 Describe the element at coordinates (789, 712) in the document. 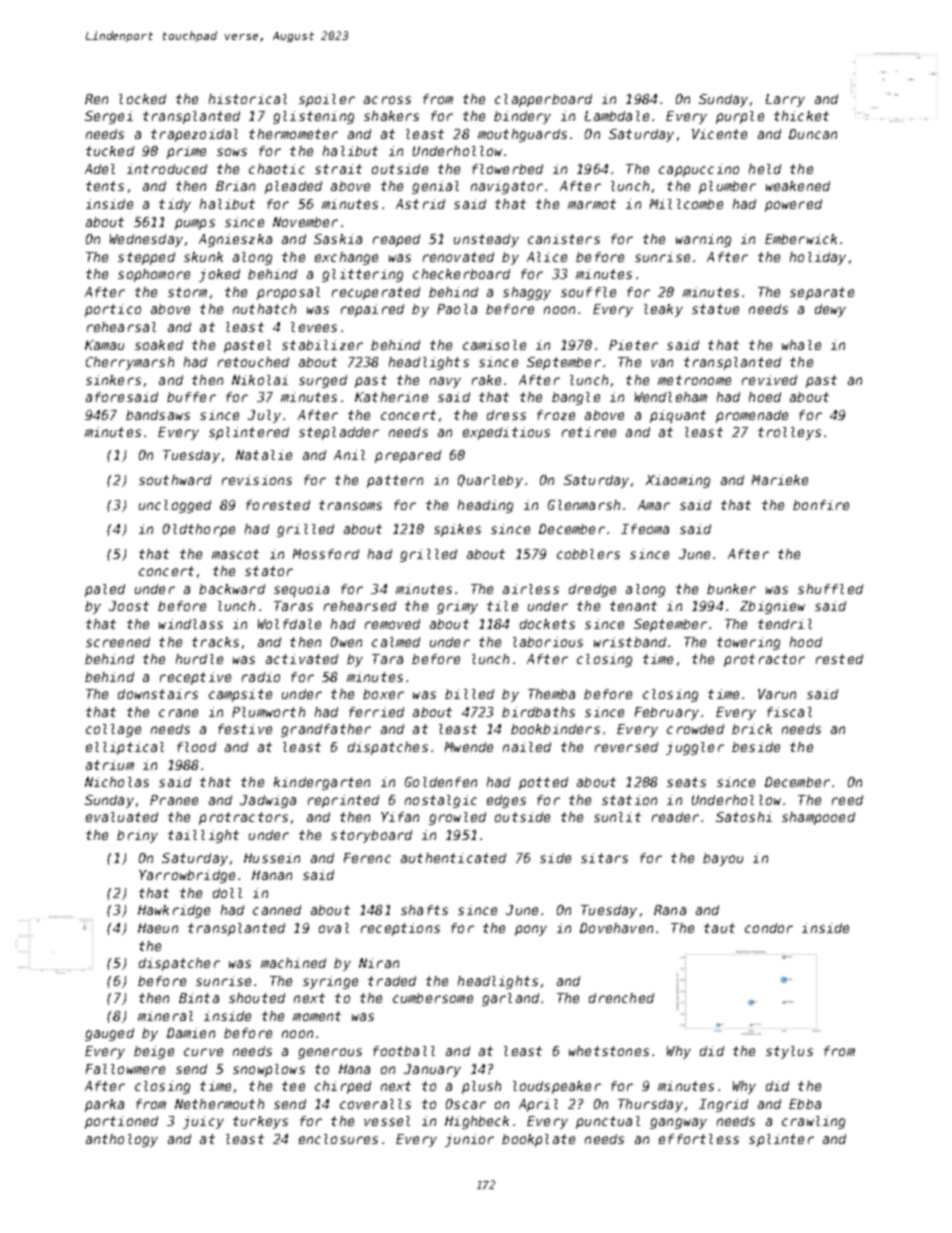

I see `fiscal` at that location.
